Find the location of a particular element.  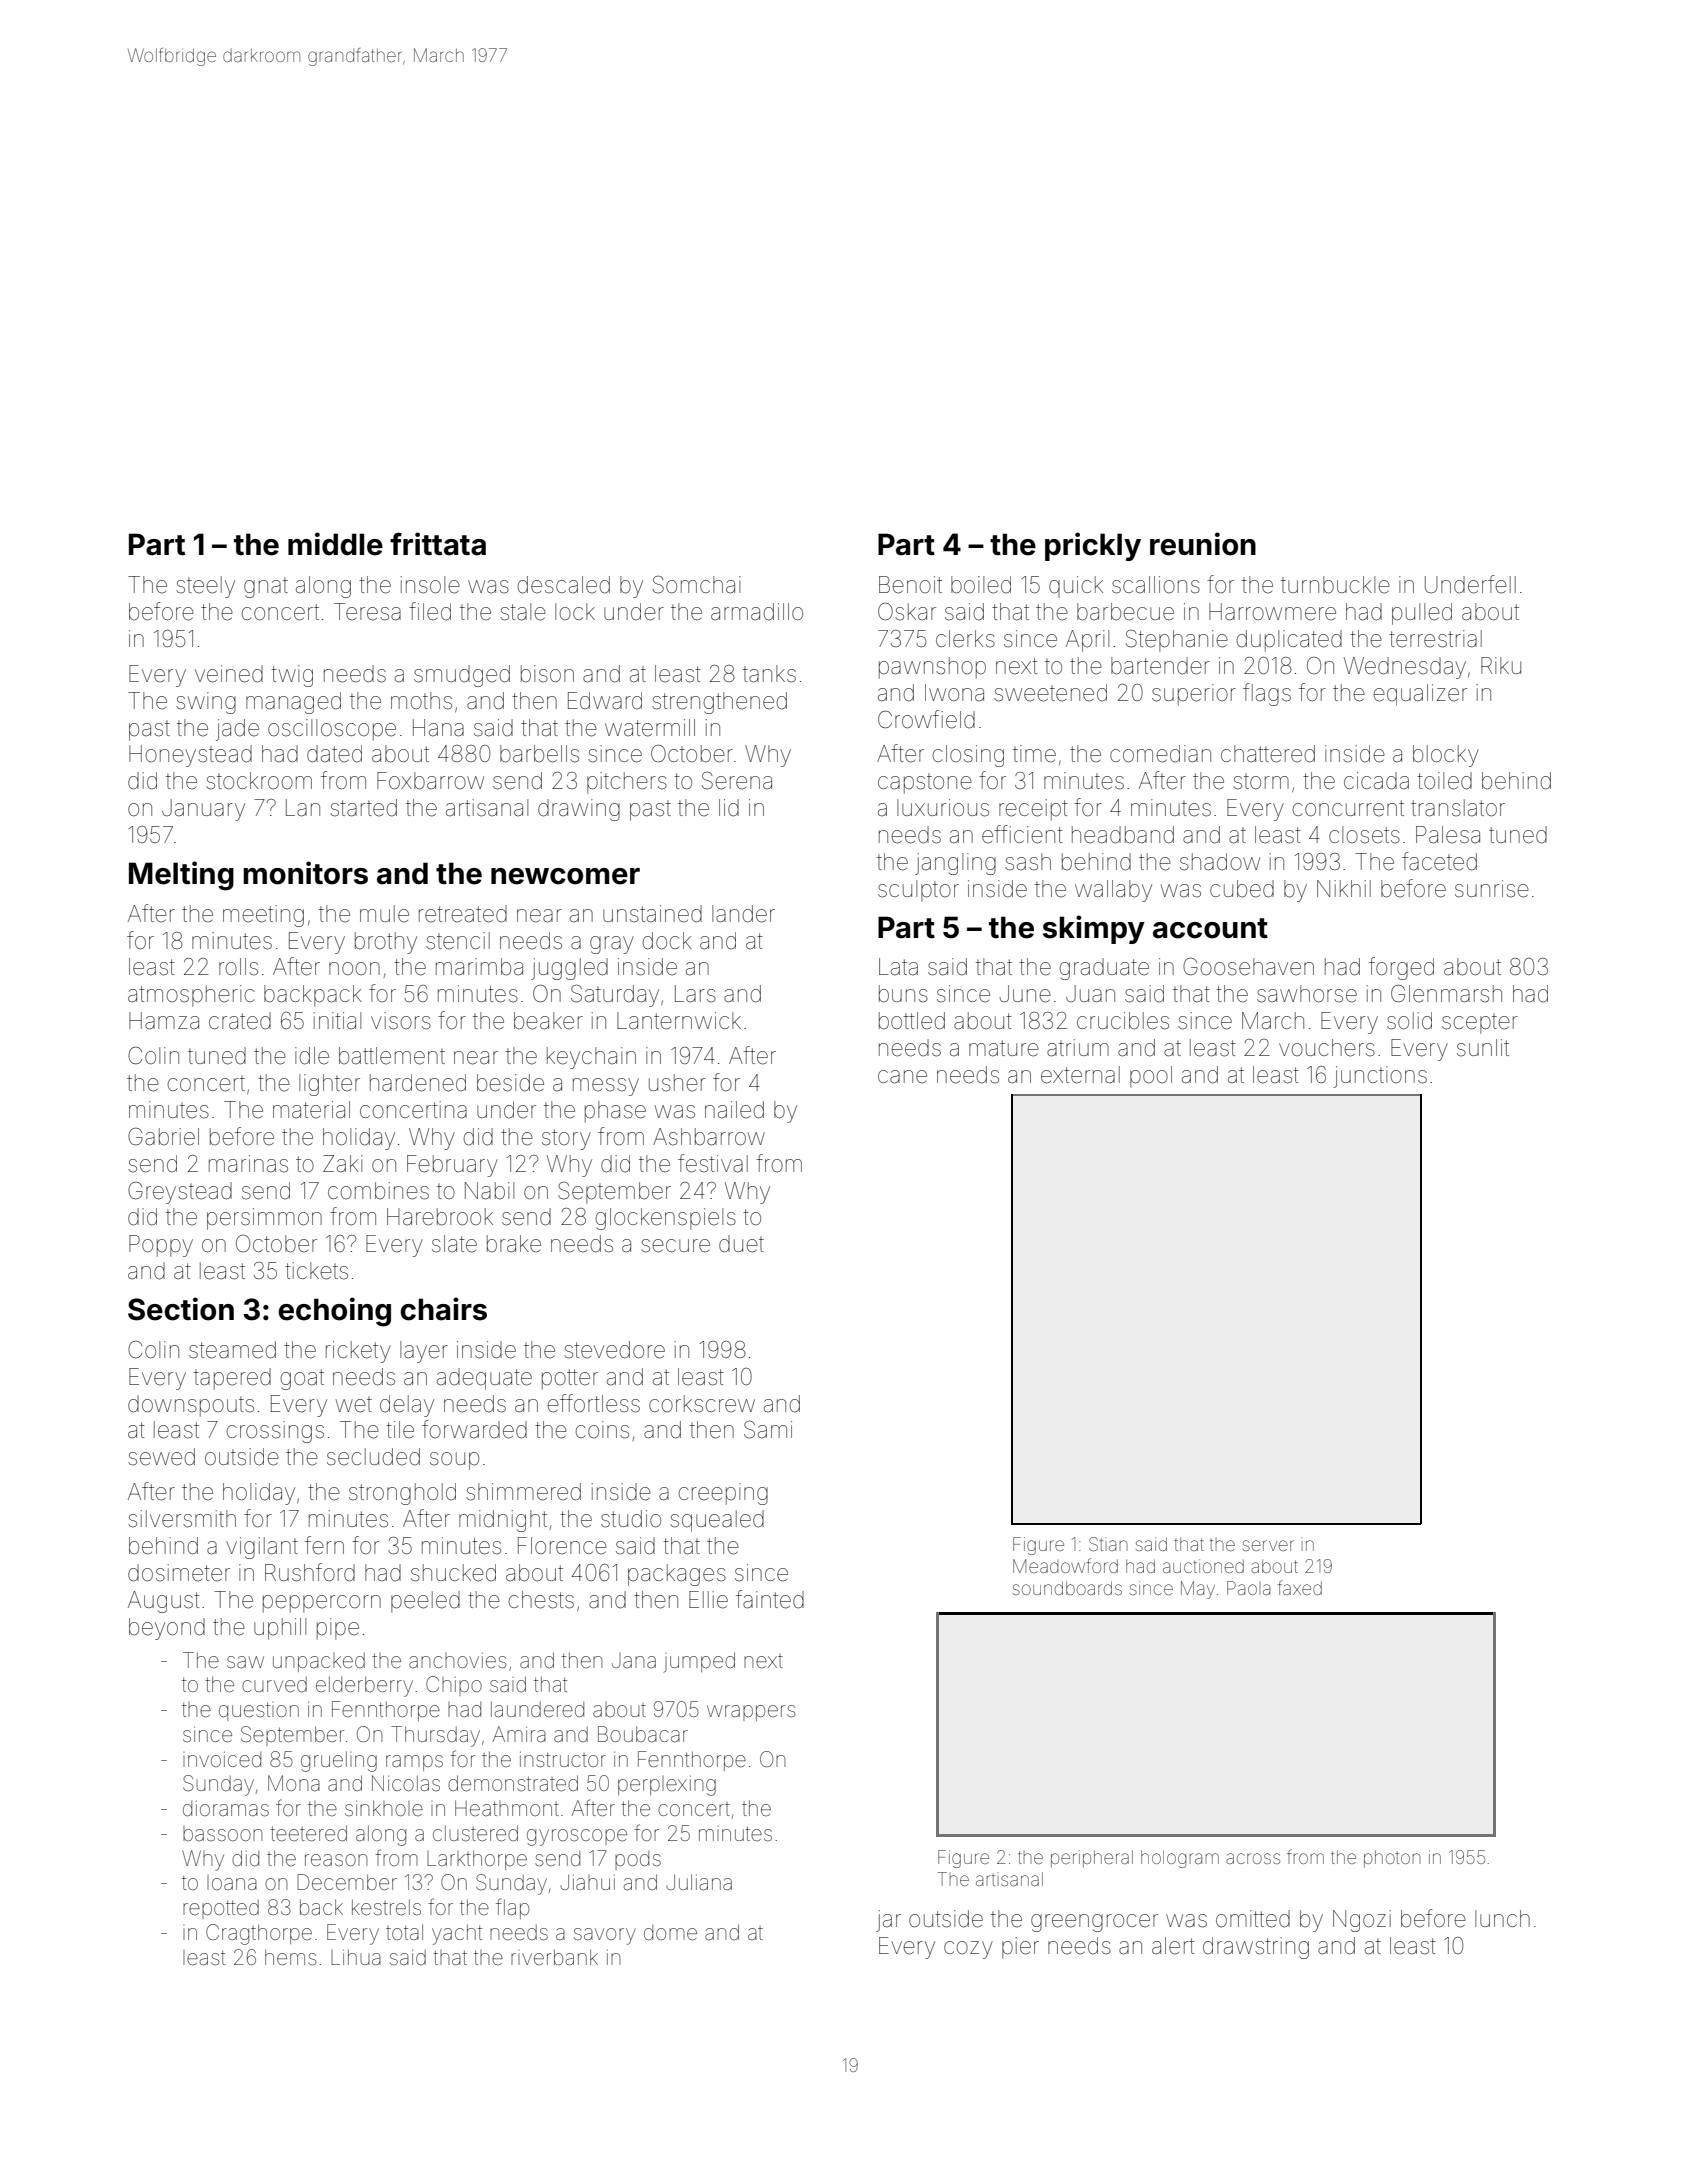

shimmered is located at coordinates (523, 1492).
